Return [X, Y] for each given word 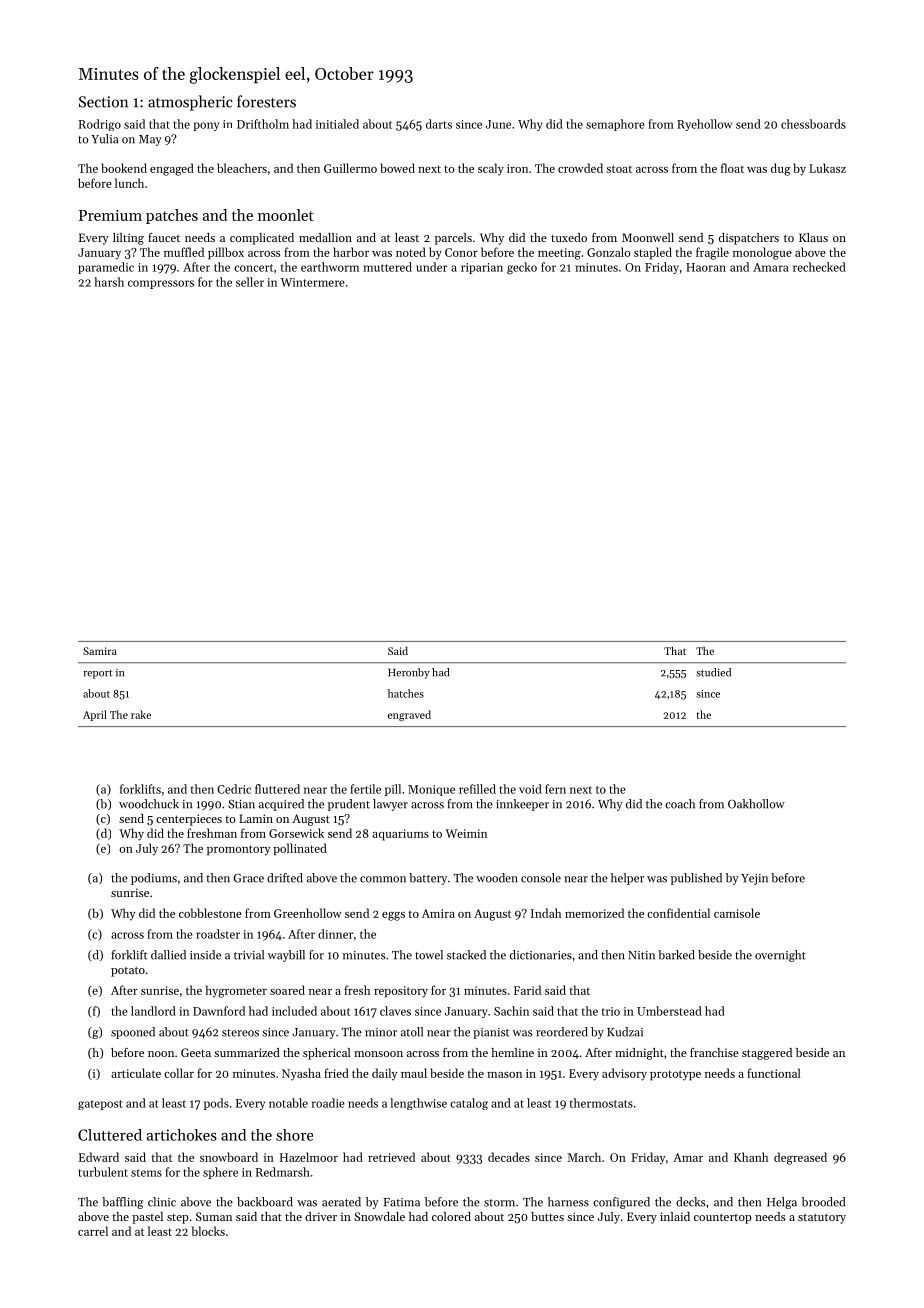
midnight [639, 1054]
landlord [153, 1011]
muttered [387, 267]
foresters [266, 101]
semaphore [615, 125]
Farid [527, 990]
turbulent [103, 1172]
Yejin [754, 879]
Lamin [256, 818]
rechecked [819, 267]
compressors [161, 284]
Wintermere [313, 282]
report [97, 674]
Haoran [706, 267]
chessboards [813, 124]
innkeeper [522, 805]
